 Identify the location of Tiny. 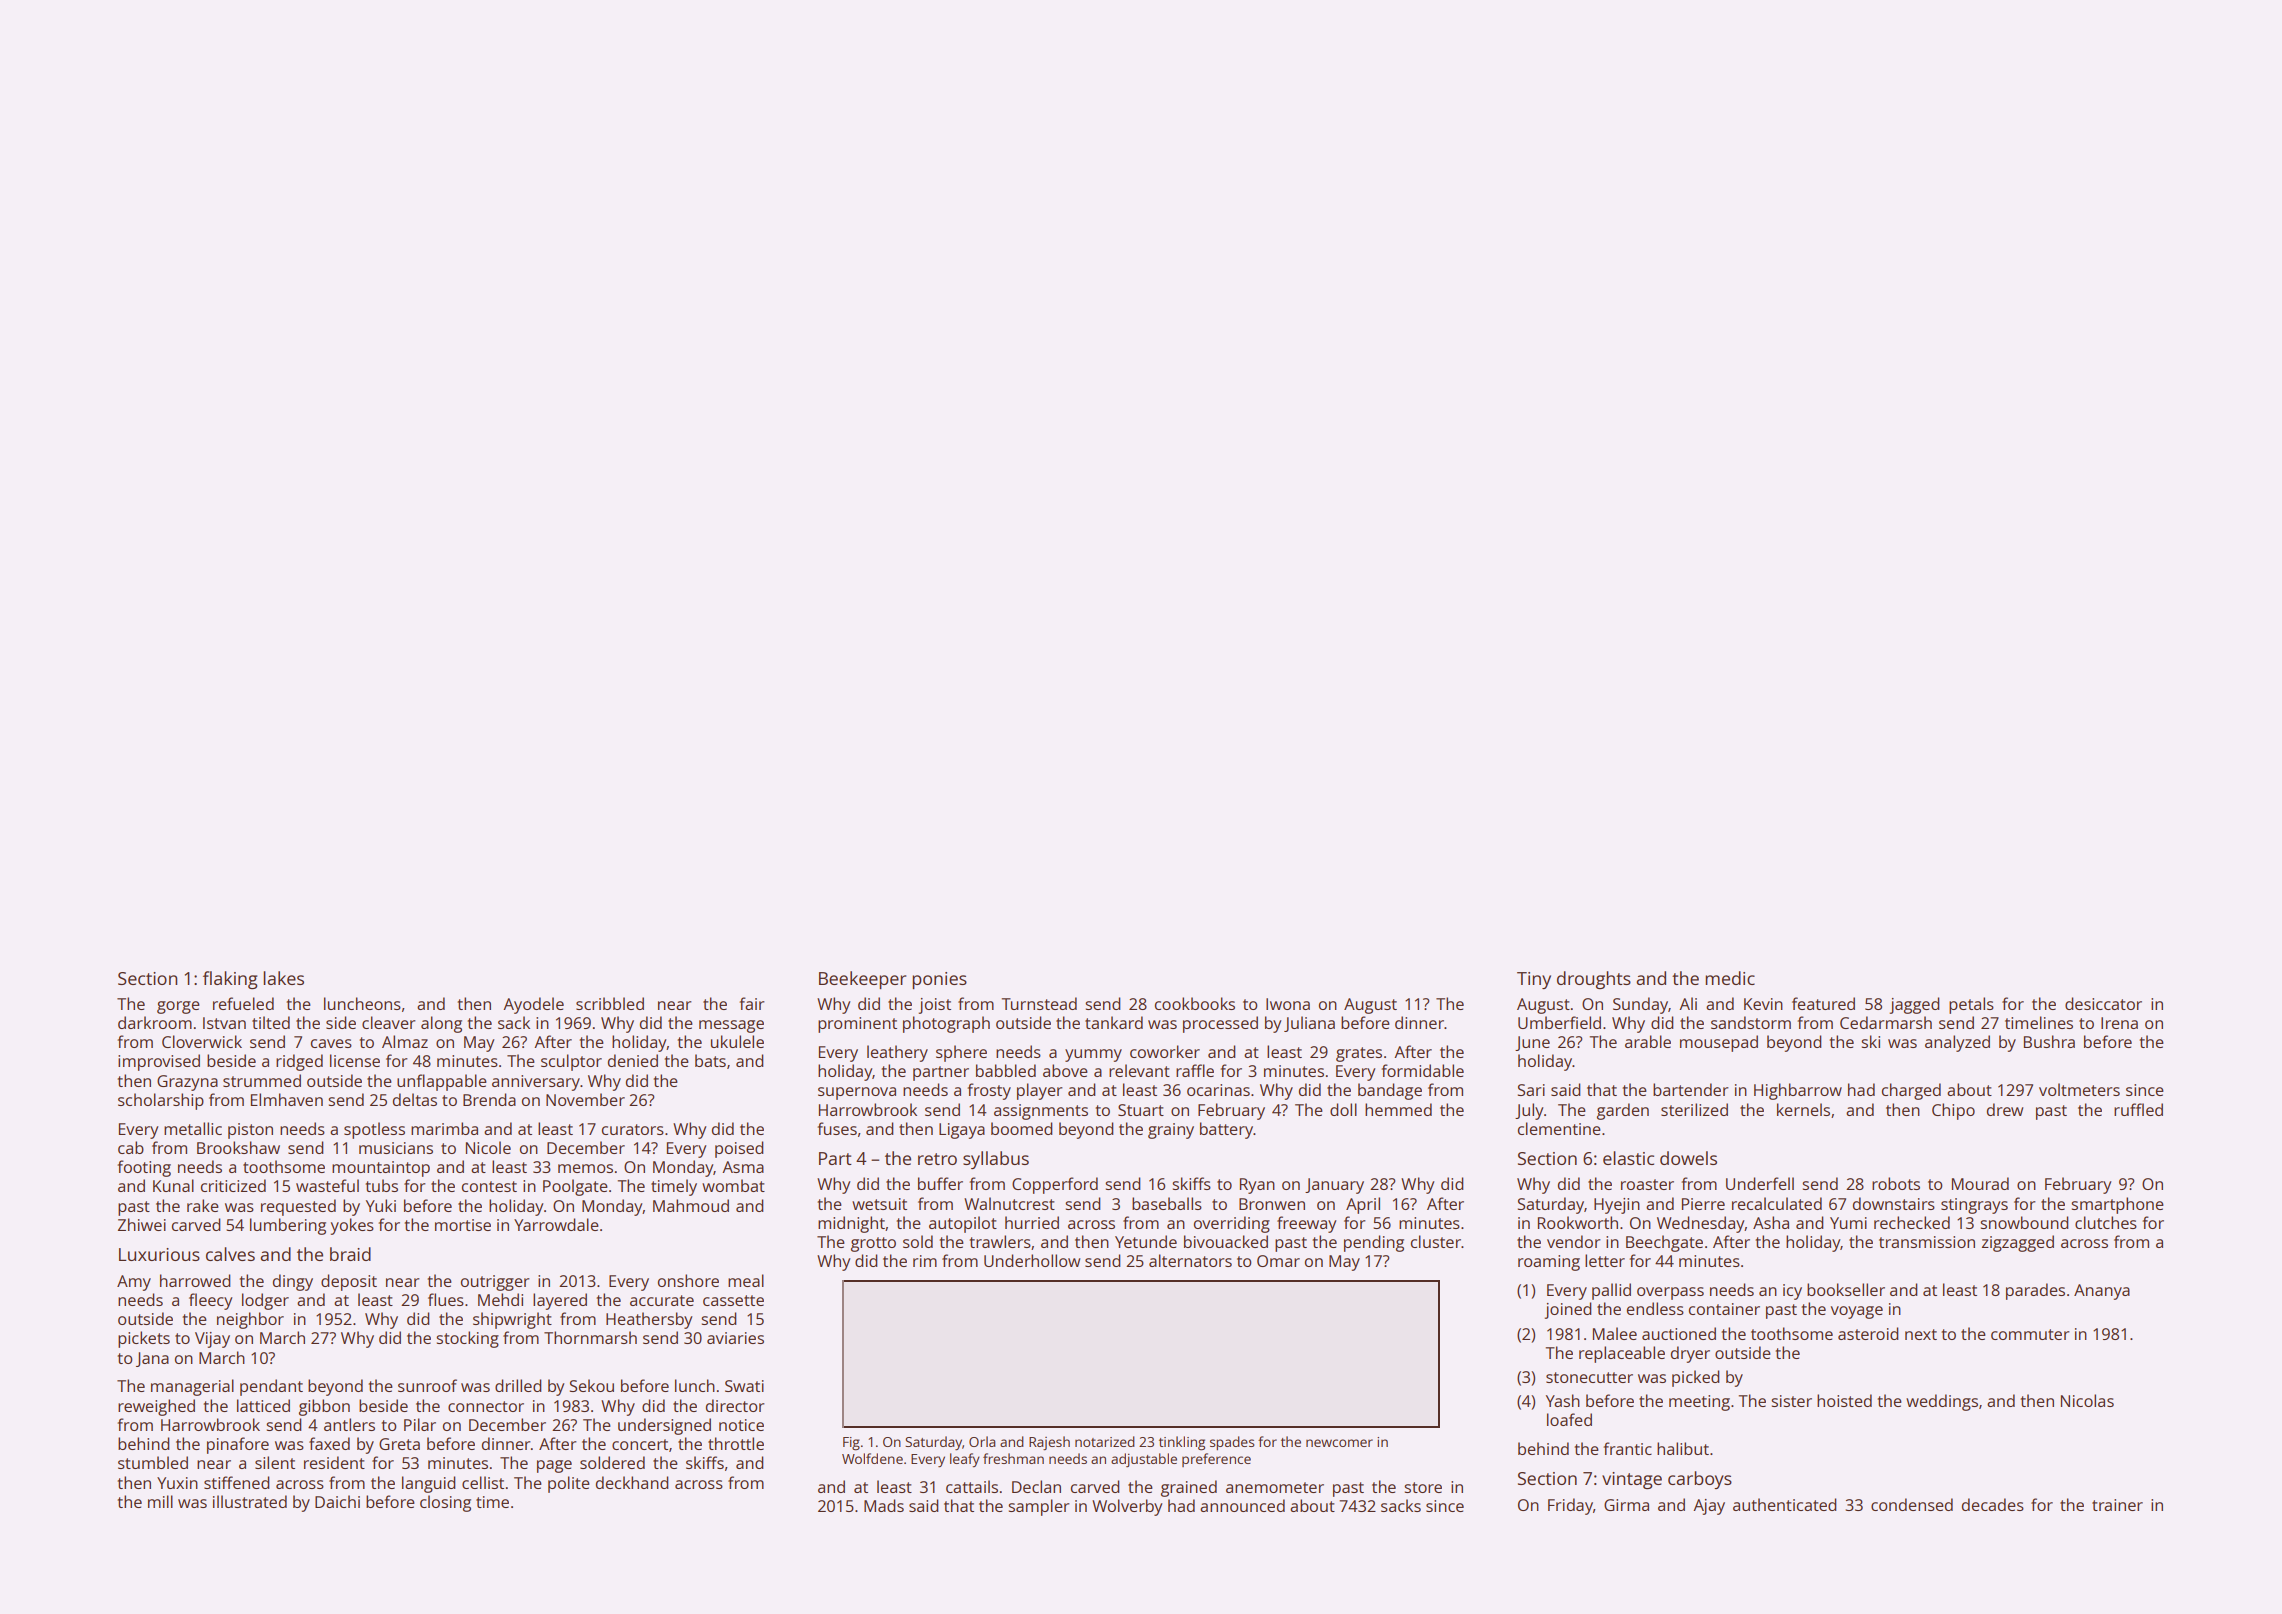
(1534, 980).
